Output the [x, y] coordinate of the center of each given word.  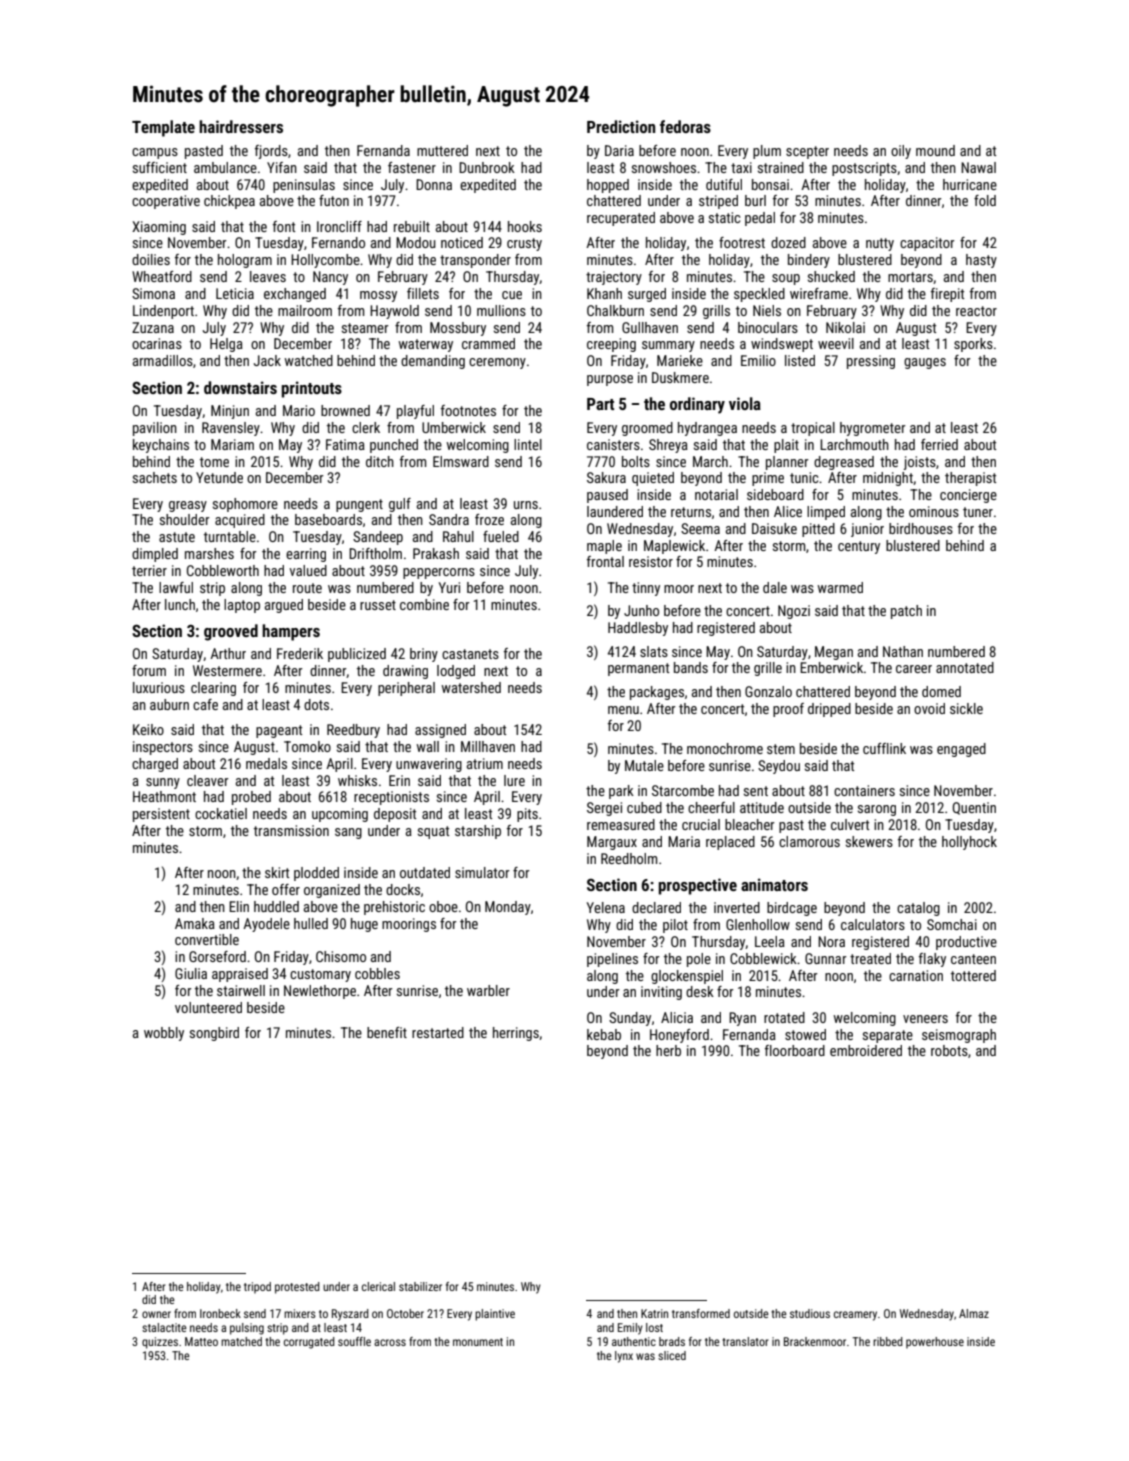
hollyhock [969, 843]
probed [251, 798]
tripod [257, 1288]
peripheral [406, 689]
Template [163, 128]
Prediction [621, 126]
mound [935, 150]
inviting [661, 993]
